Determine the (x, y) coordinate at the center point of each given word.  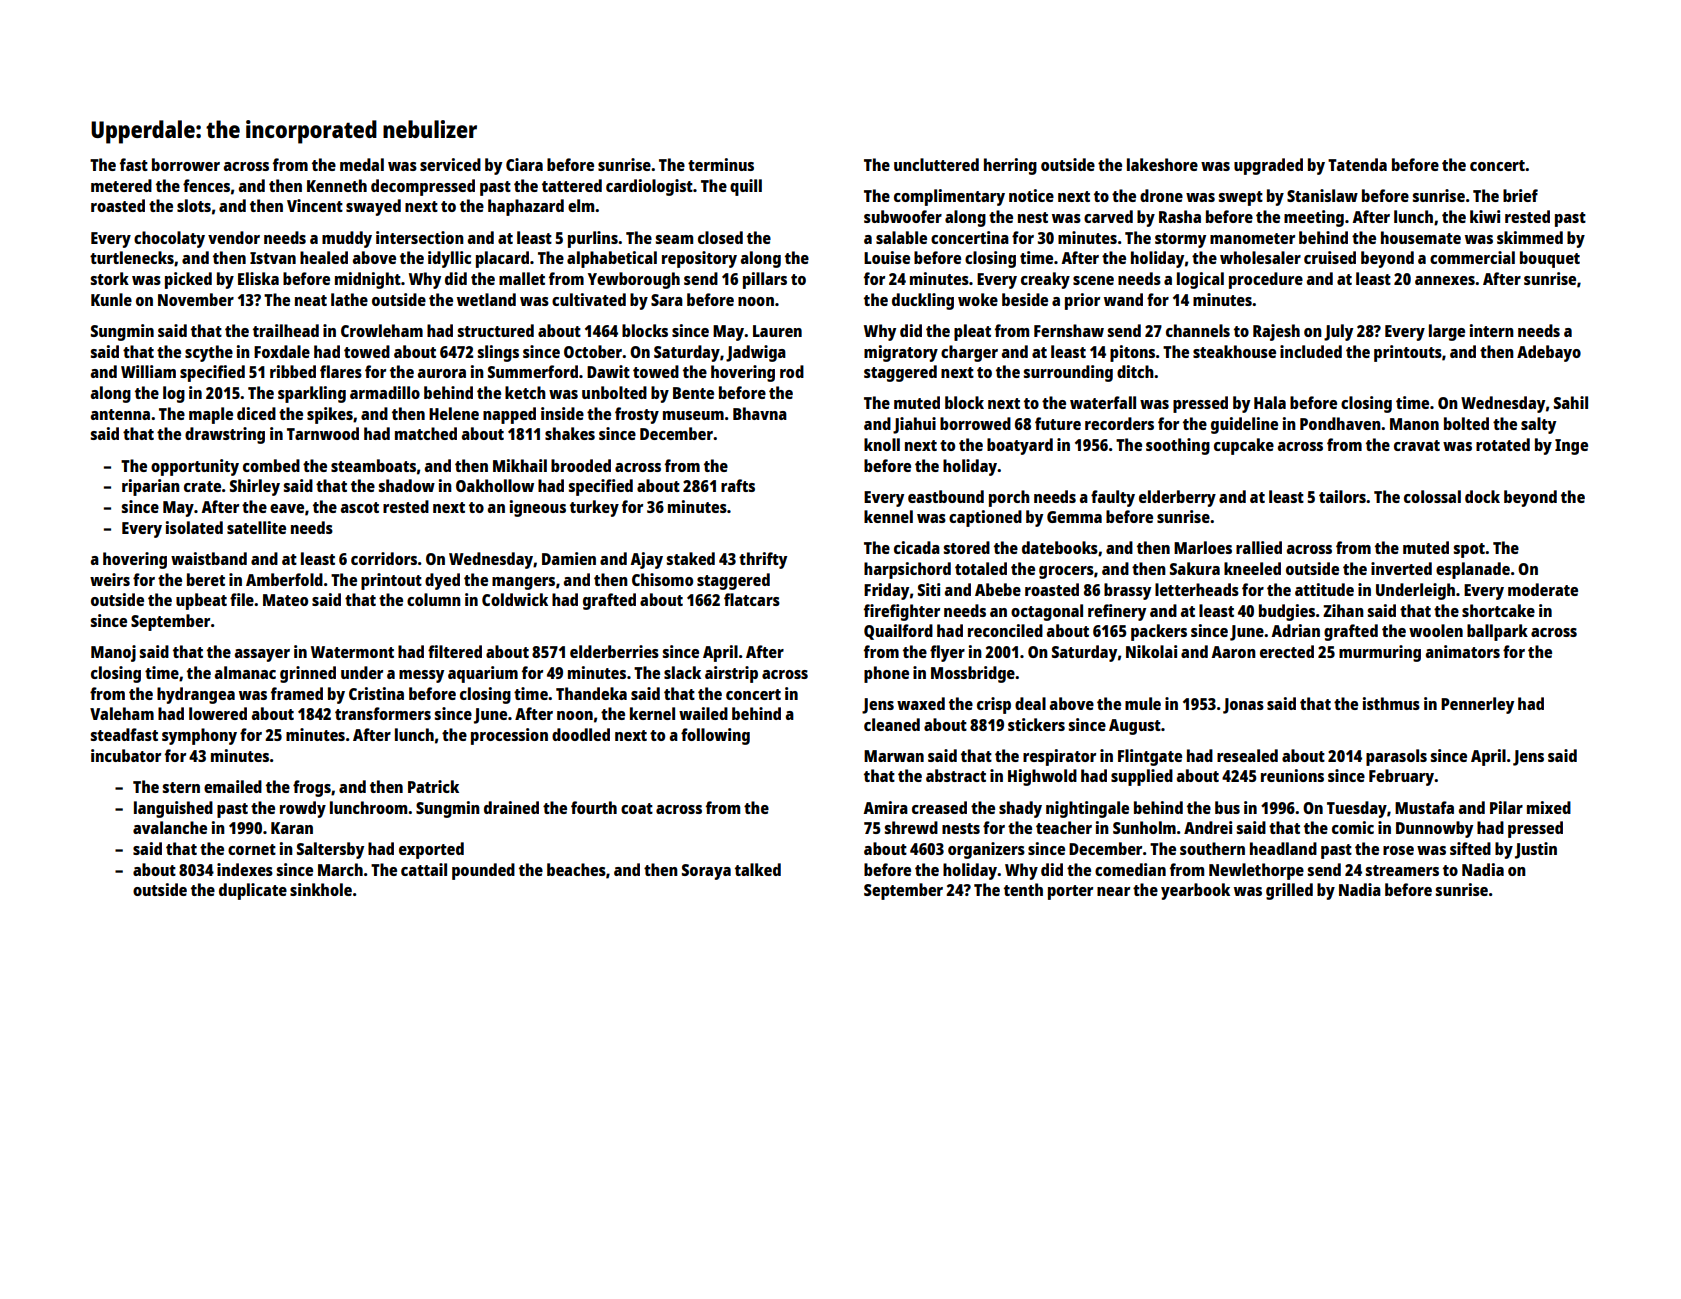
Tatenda (1357, 164)
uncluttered (936, 164)
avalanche (170, 827)
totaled (981, 568)
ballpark (1497, 632)
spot (1469, 550)
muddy (347, 239)
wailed (703, 713)
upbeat (201, 601)
